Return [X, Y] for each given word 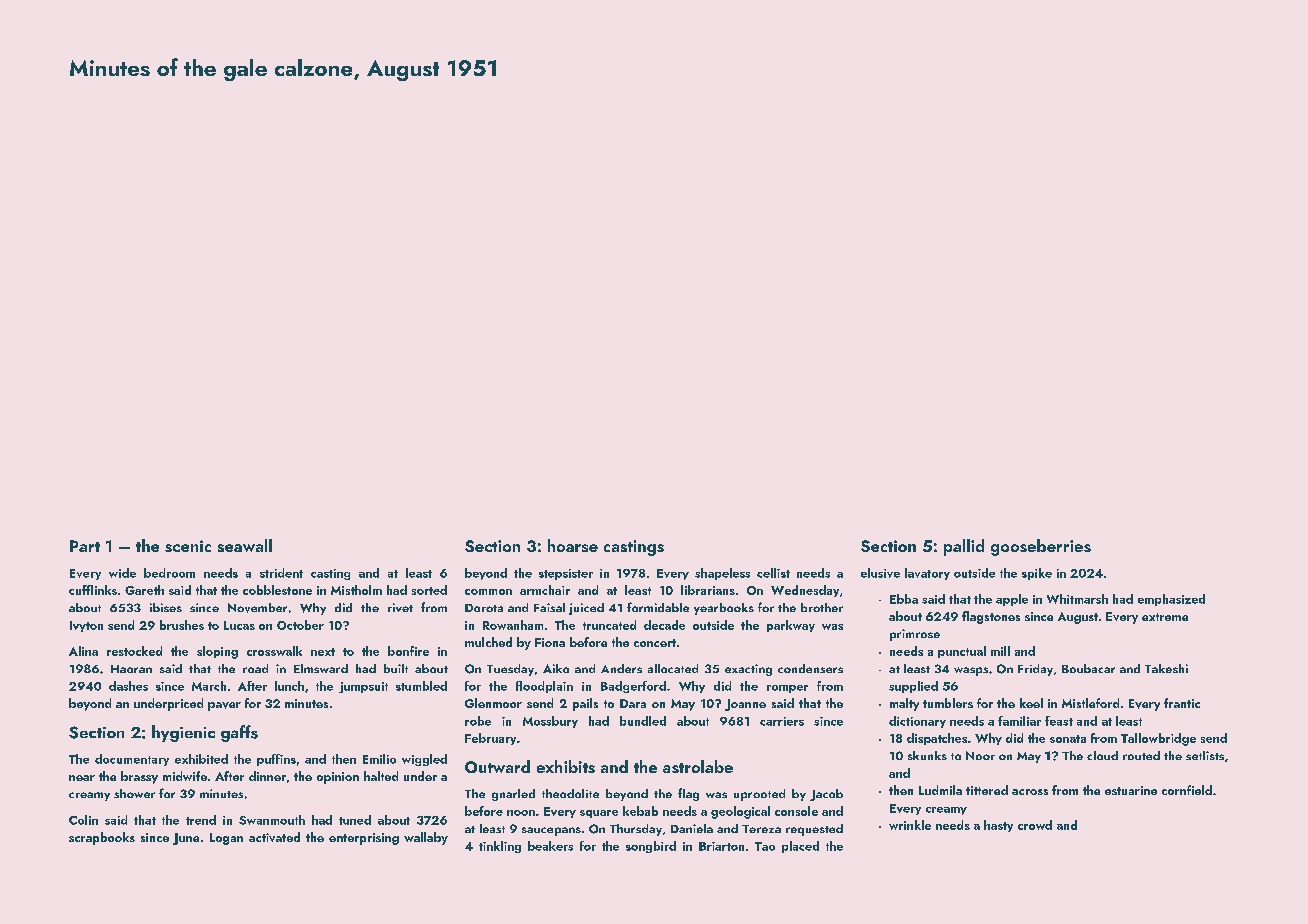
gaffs [239, 733]
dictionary [917, 722]
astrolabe [698, 766]
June [186, 839]
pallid [964, 547]
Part [85, 546]
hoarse [573, 545]
